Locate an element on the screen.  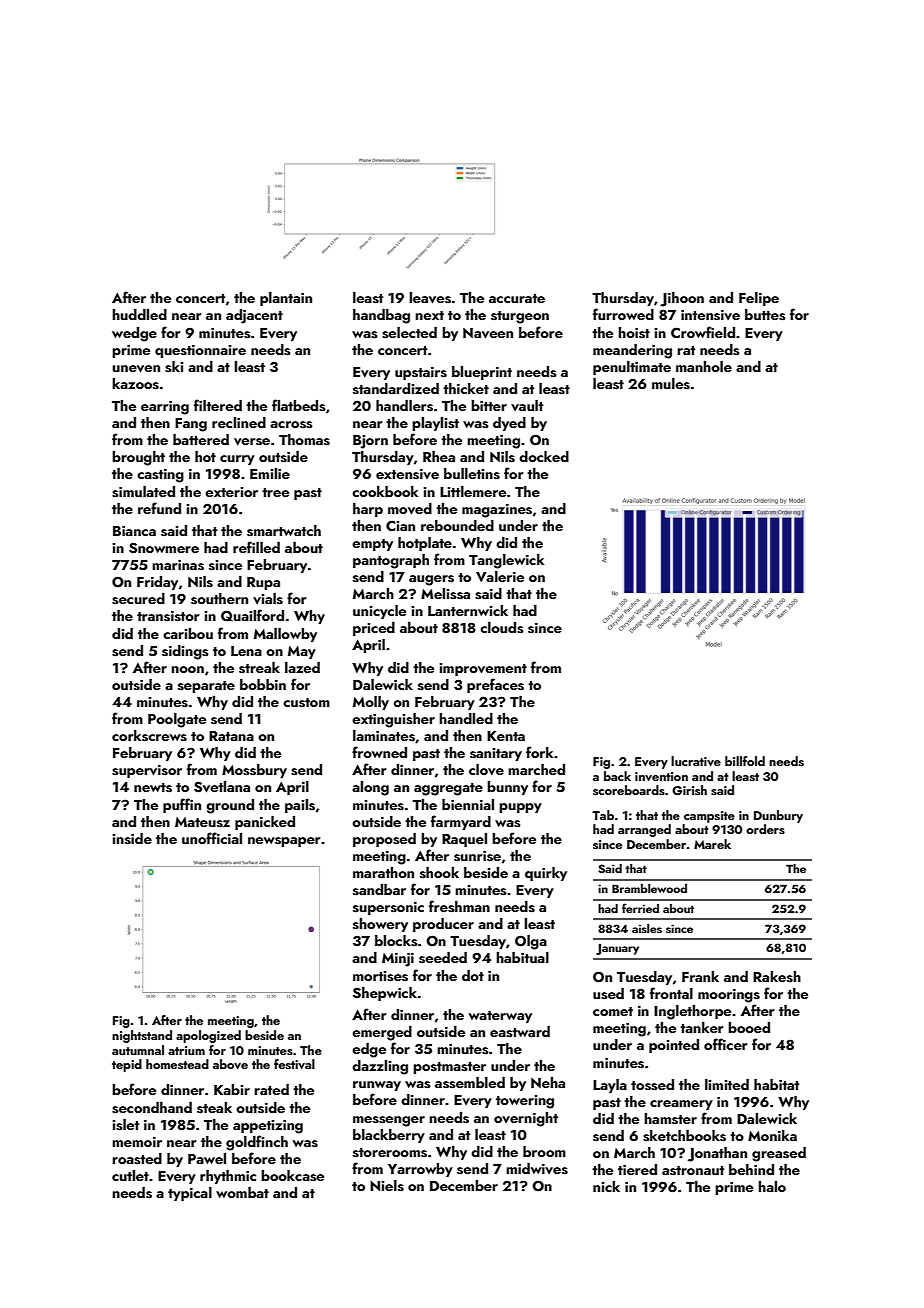
kazoos is located at coordinates (135, 384).
